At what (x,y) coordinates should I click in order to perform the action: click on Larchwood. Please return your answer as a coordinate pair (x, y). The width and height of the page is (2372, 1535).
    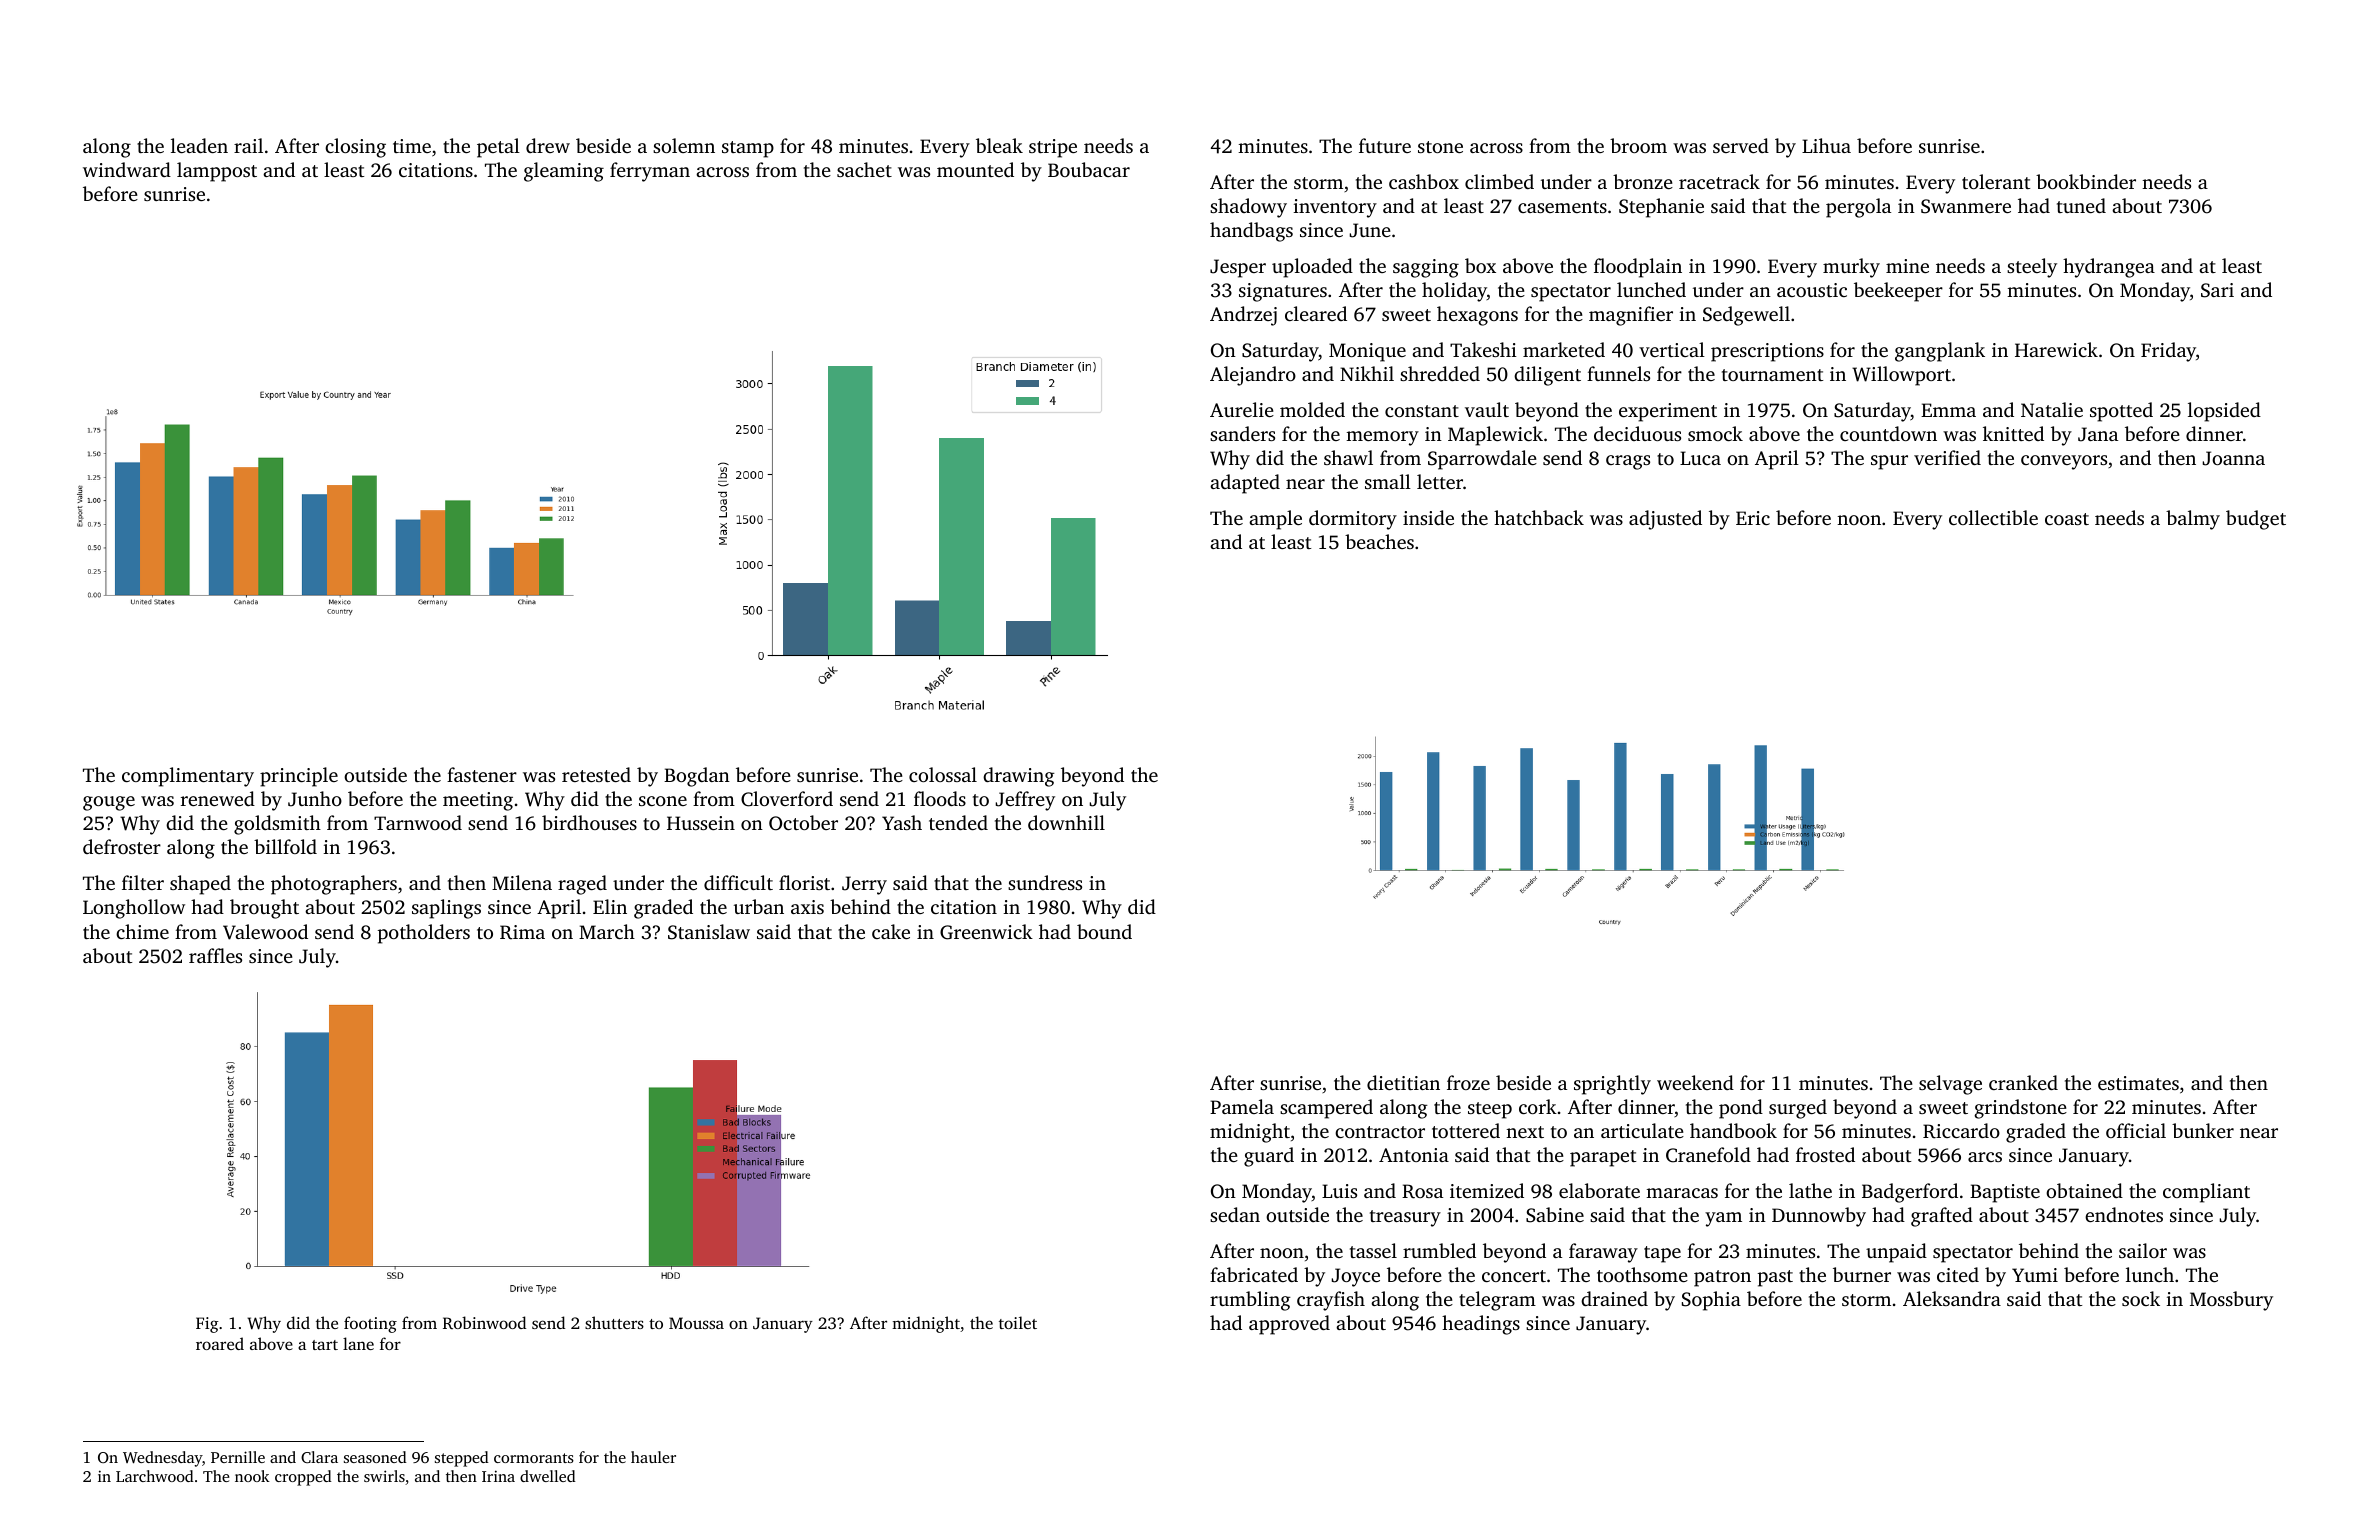
    Looking at the image, I should click on (155, 1476).
